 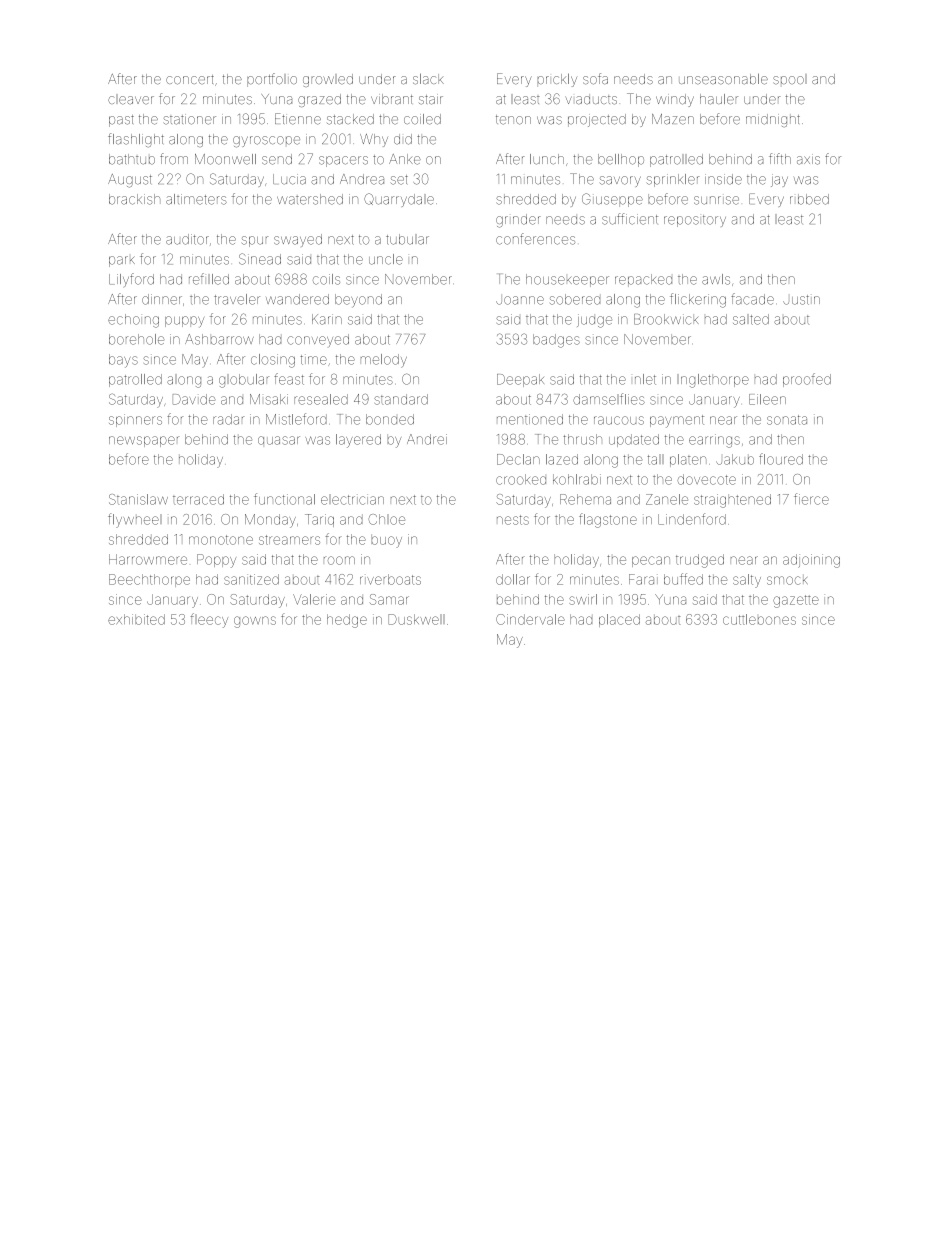 What do you see at coordinates (643, 280) in the document?
I see `repacked` at bounding box center [643, 280].
